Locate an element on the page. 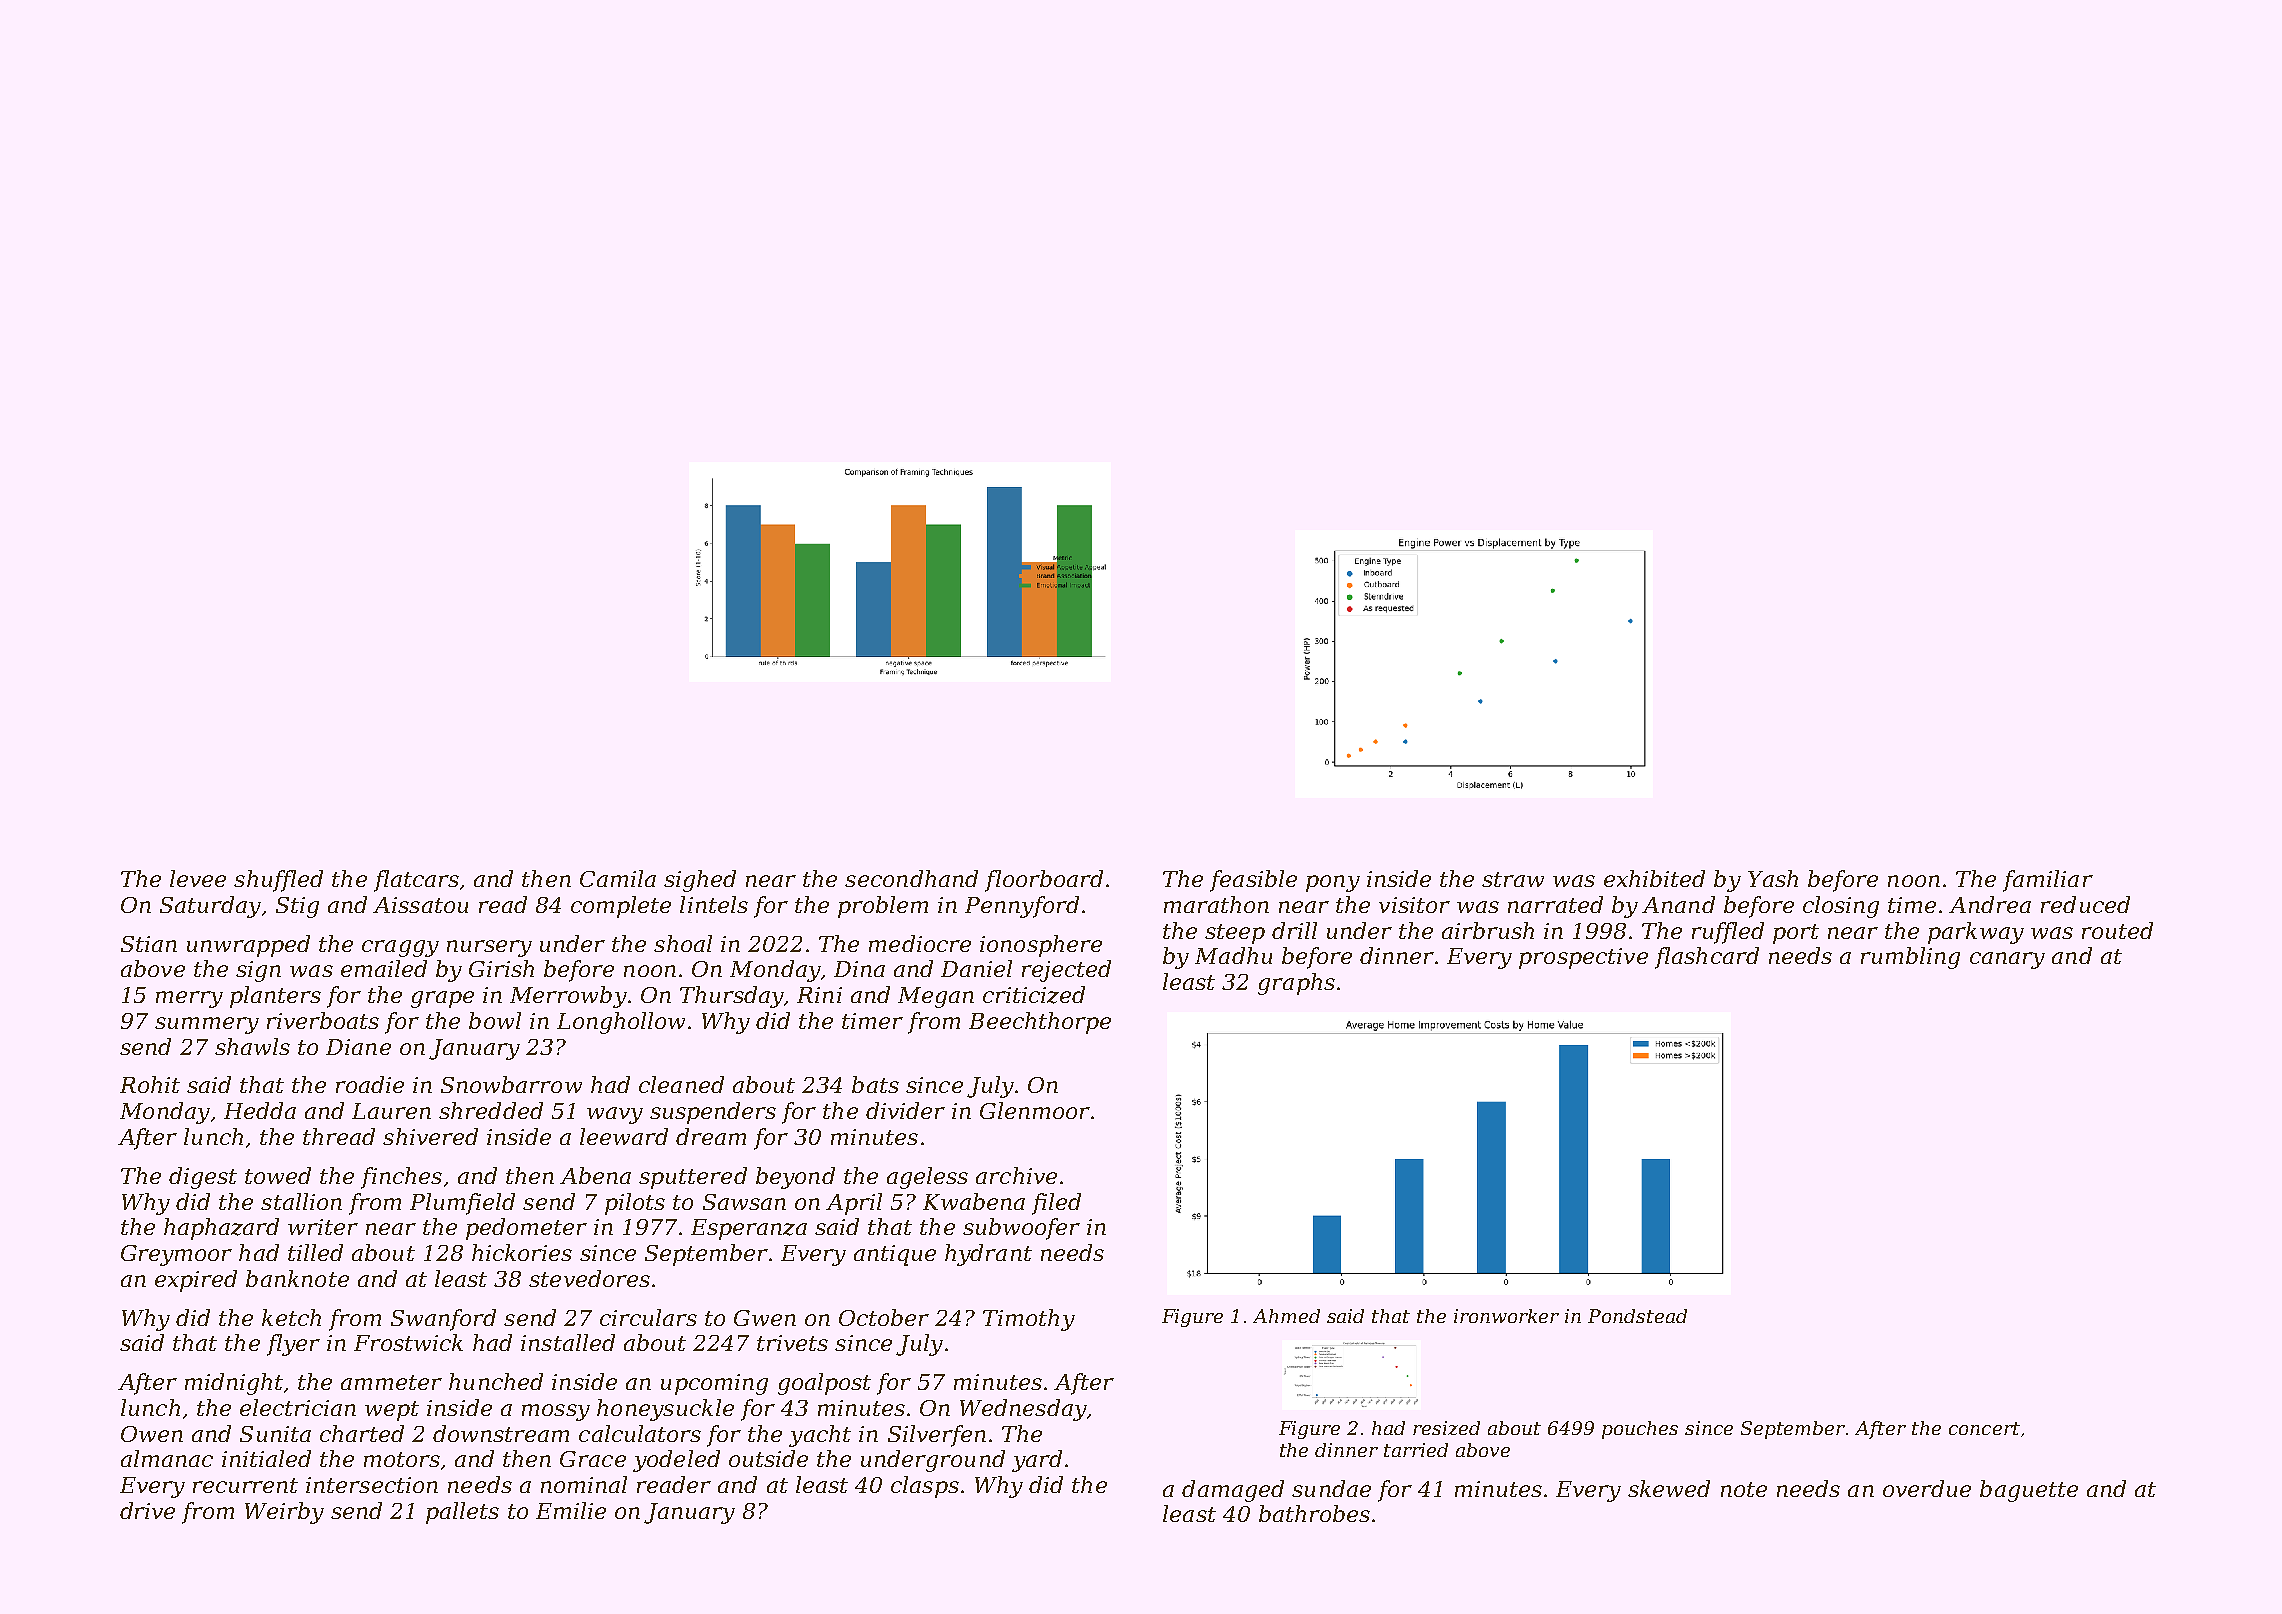 Image resolution: width=2282 pixels, height=1614 pixels. Diane is located at coordinates (358, 1047).
